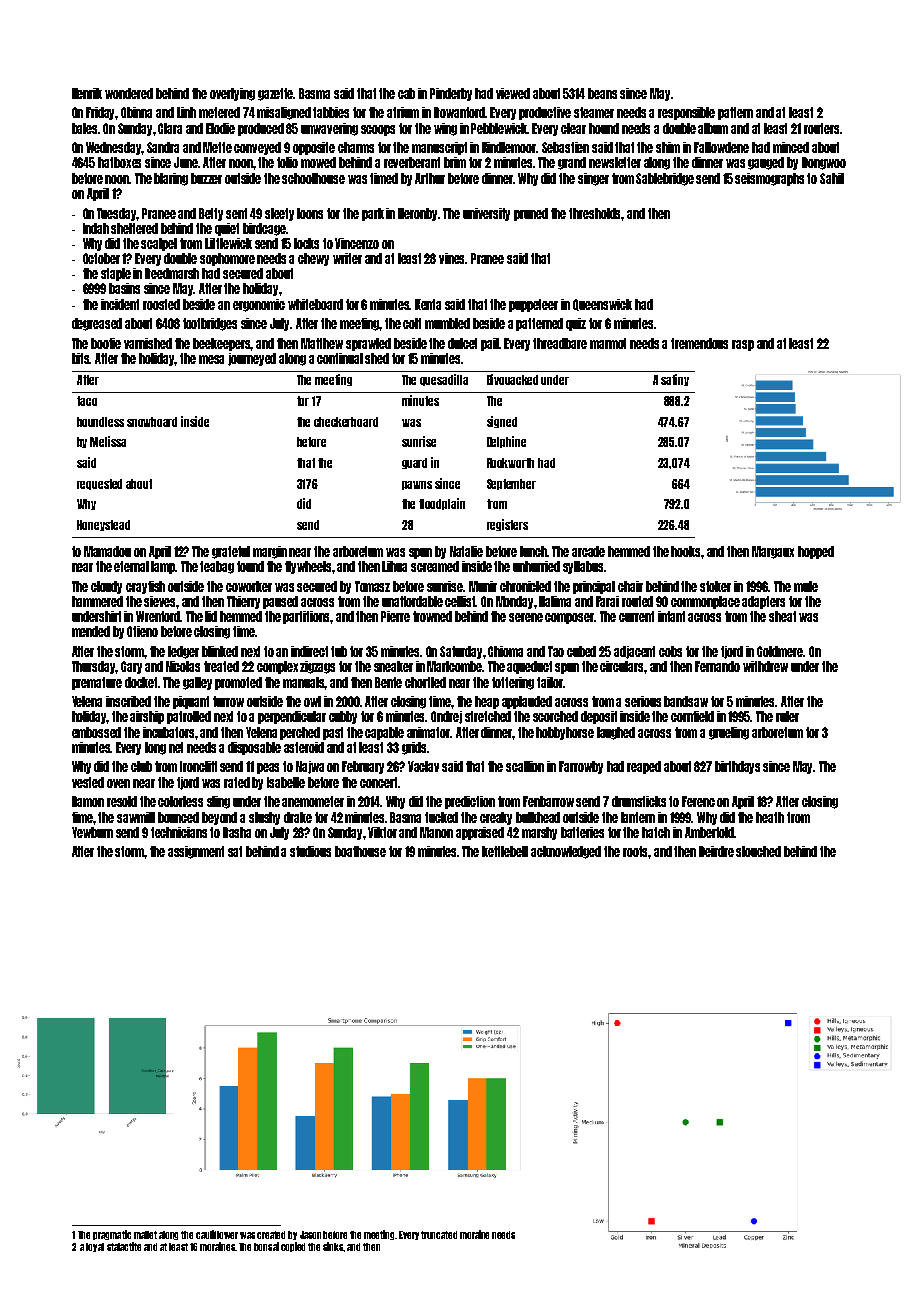 The height and width of the document is (1308, 924). I want to click on cauliflower, so click(217, 1234).
